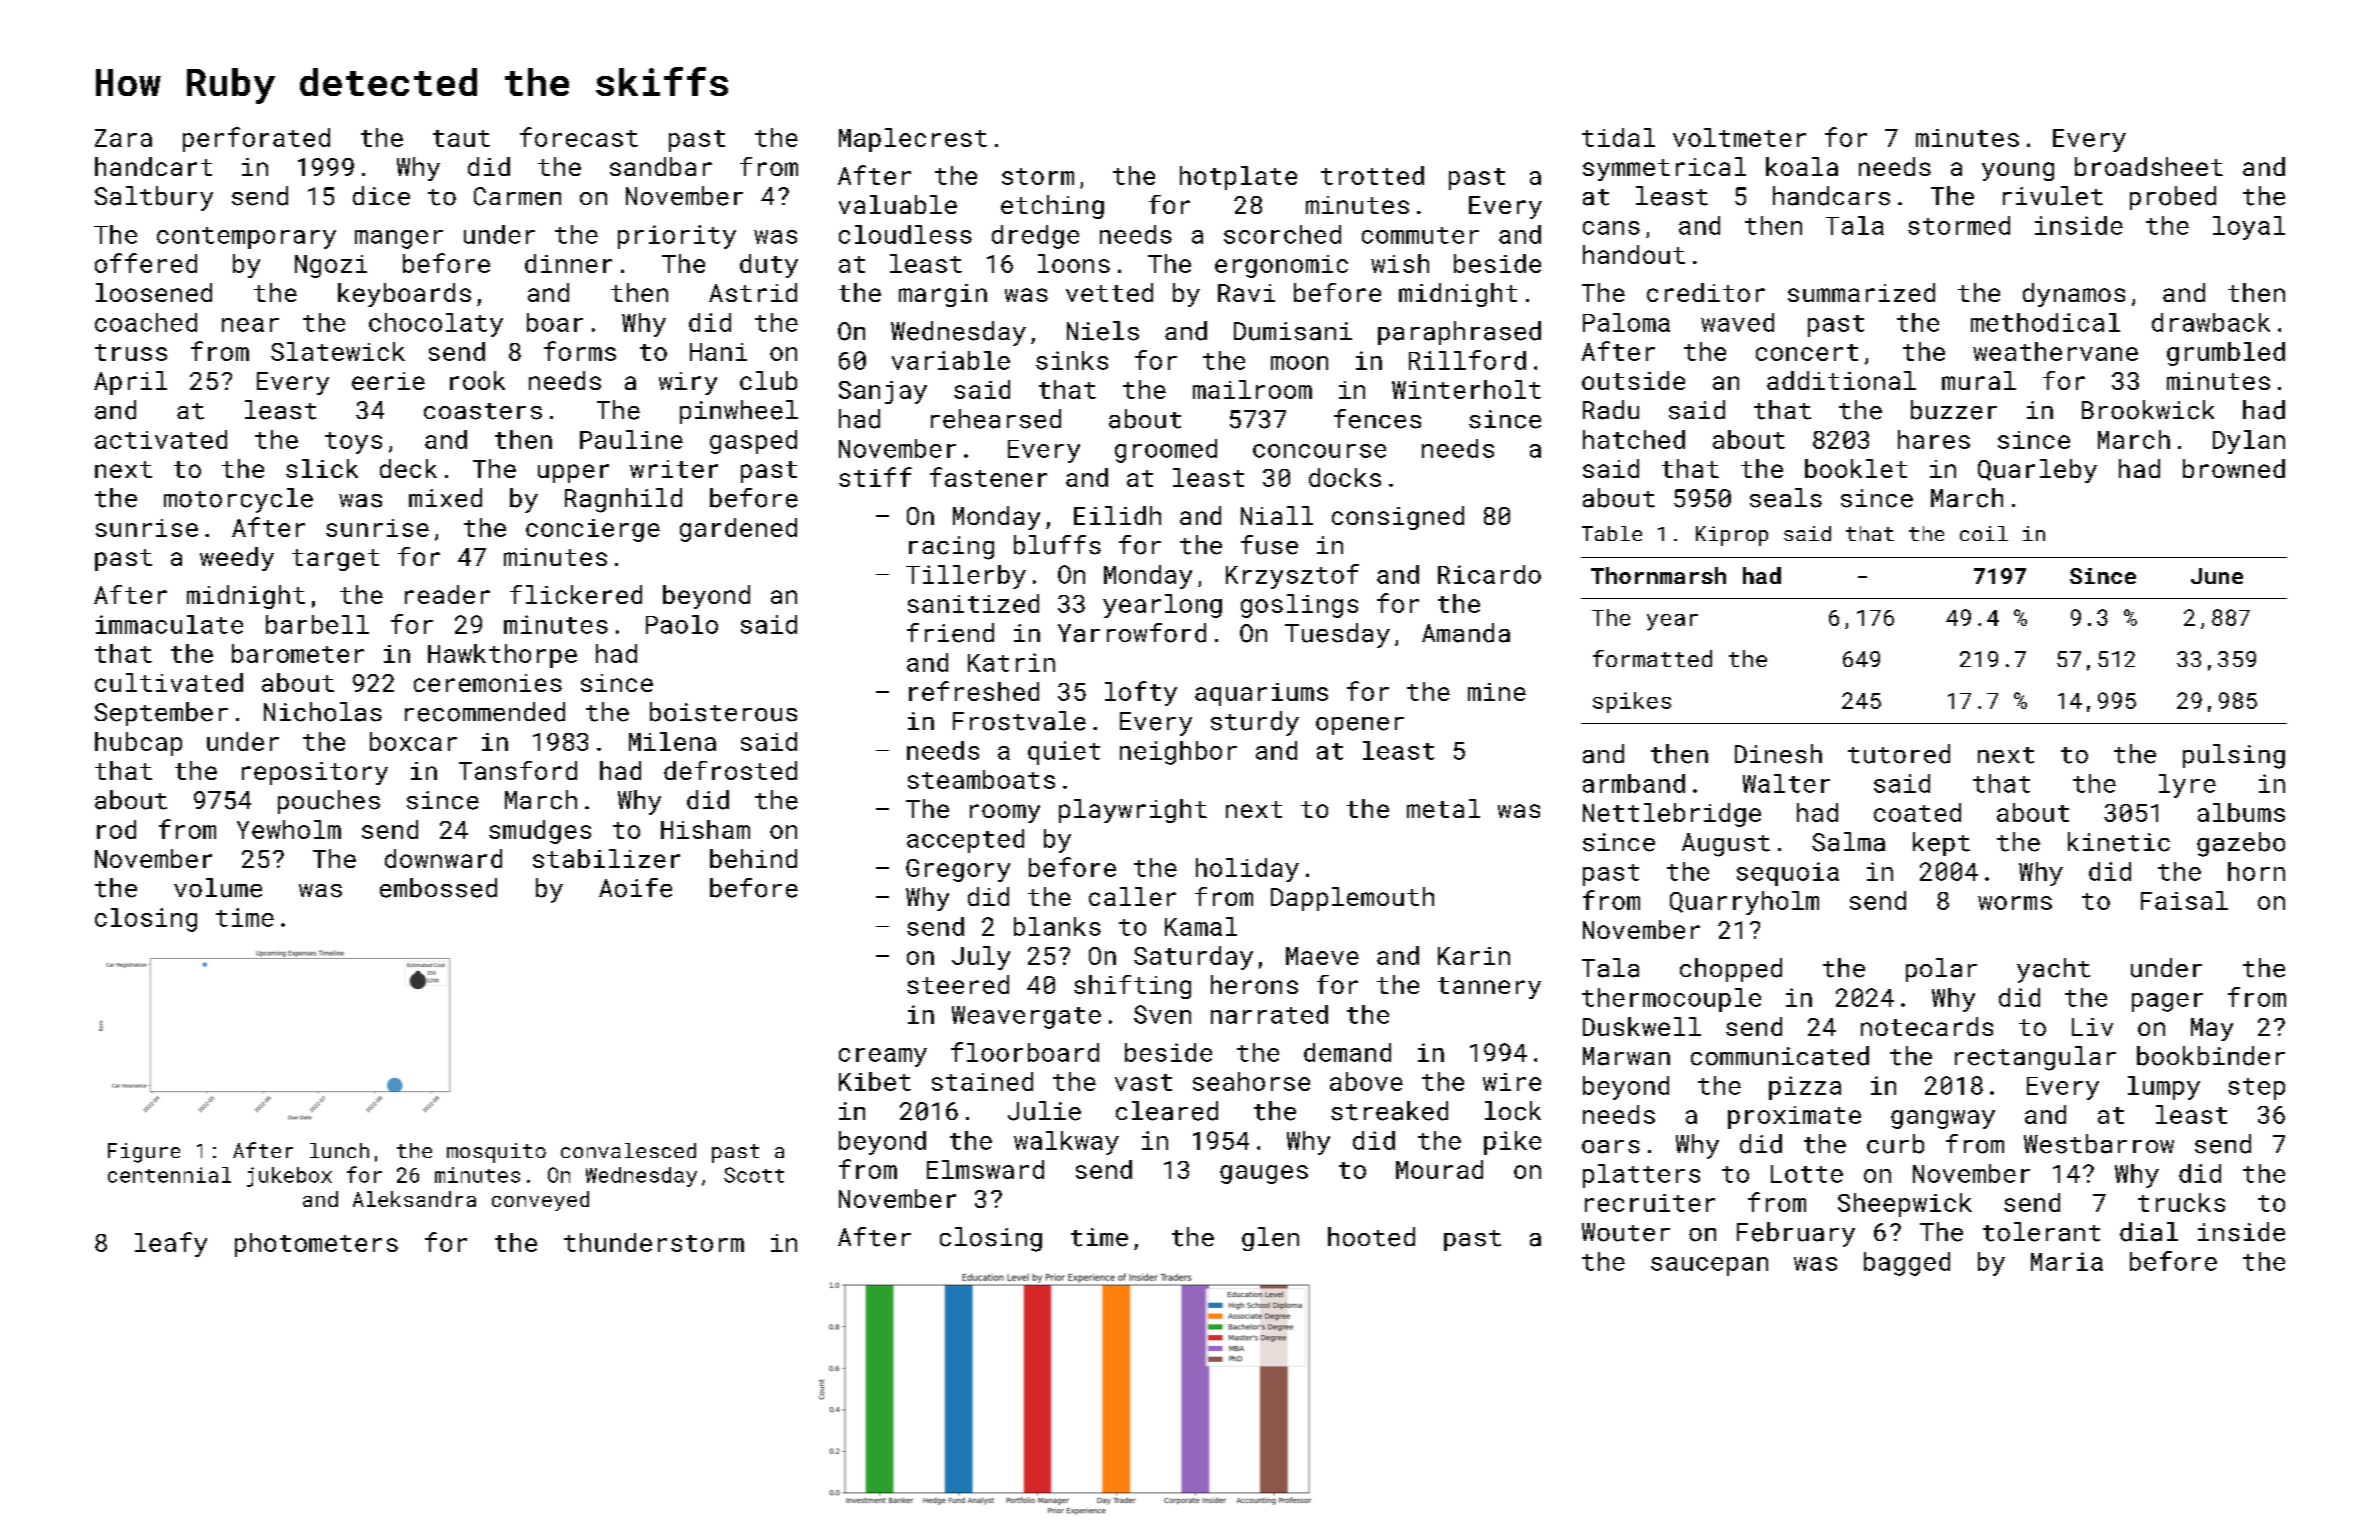  I want to click on forms, so click(580, 351).
